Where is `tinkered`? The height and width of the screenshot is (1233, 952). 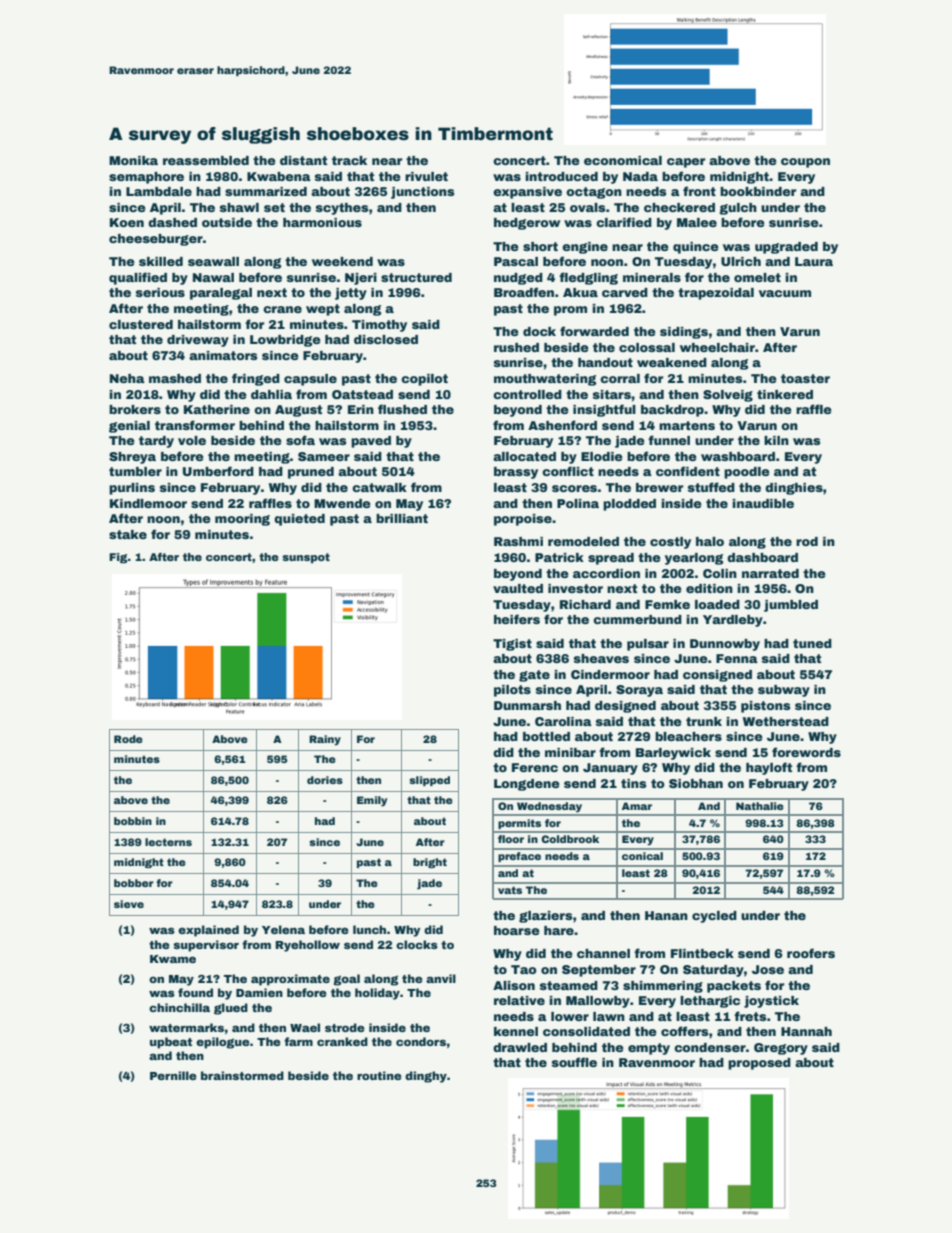 tinkered is located at coordinates (785, 394).
